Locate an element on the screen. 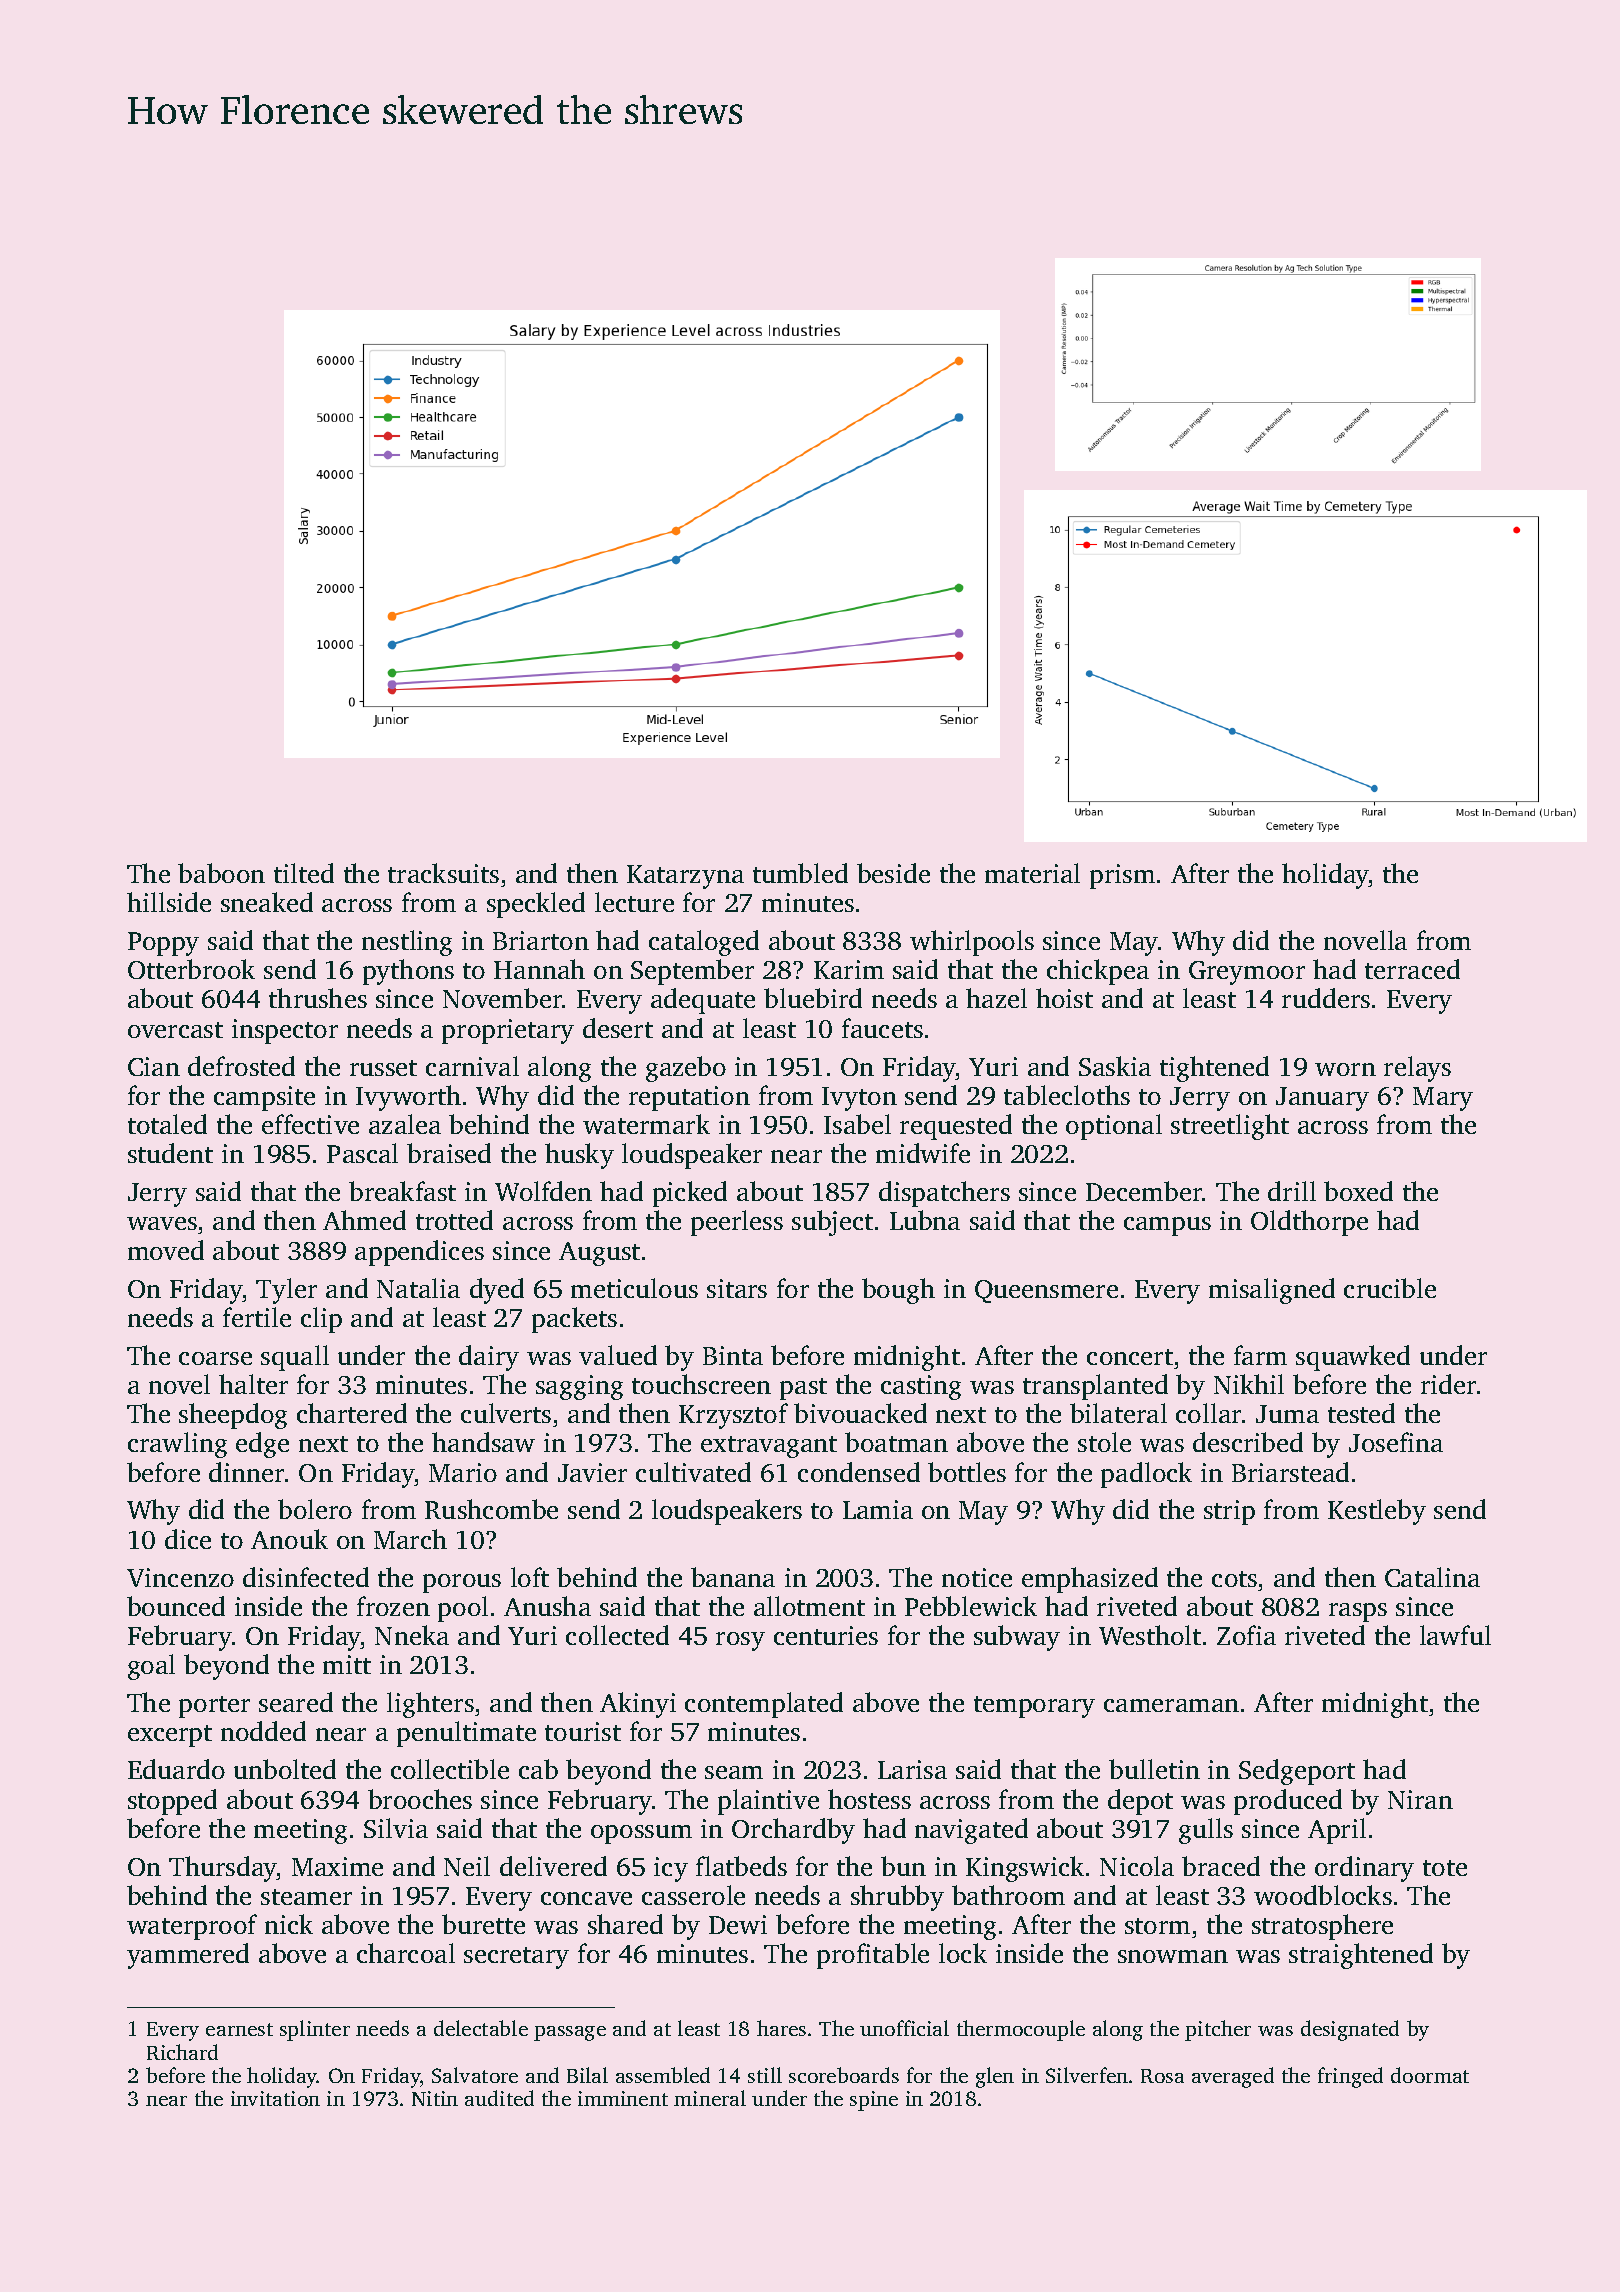 Image resolution: width=1620 pixels, height=2292 pixels. prism is located at coordinates (1122, 876).
